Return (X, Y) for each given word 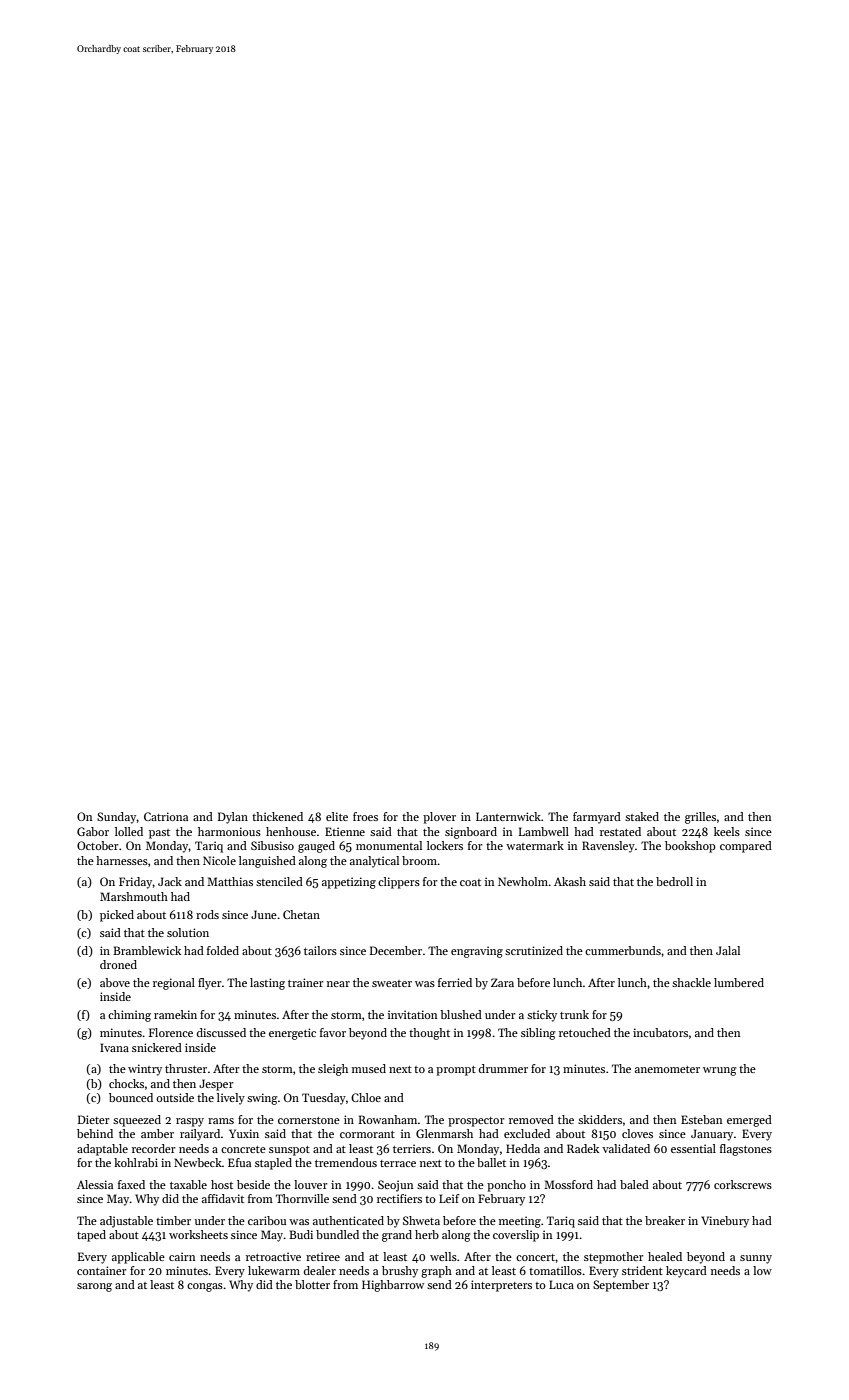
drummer (503, 1068)
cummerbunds (623, 950)
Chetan (301, 914)
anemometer (667, 1069)
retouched (585, 1032)
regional (174, 984)
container (102, 1270)
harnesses (122, 860)
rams (221, 1121)
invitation (412, 1014)
